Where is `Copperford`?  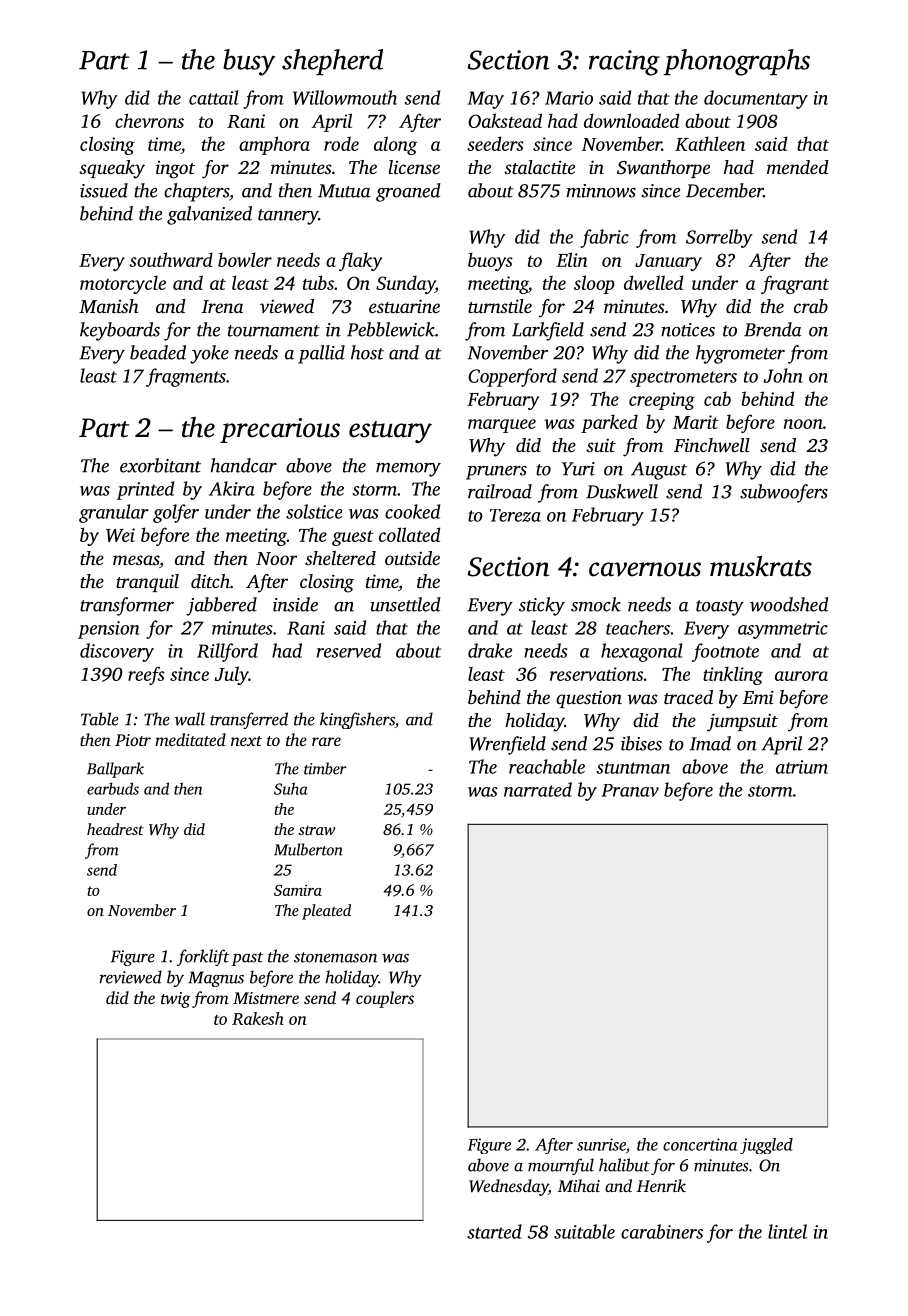
Copperford is located at coordinates (512, 377).
